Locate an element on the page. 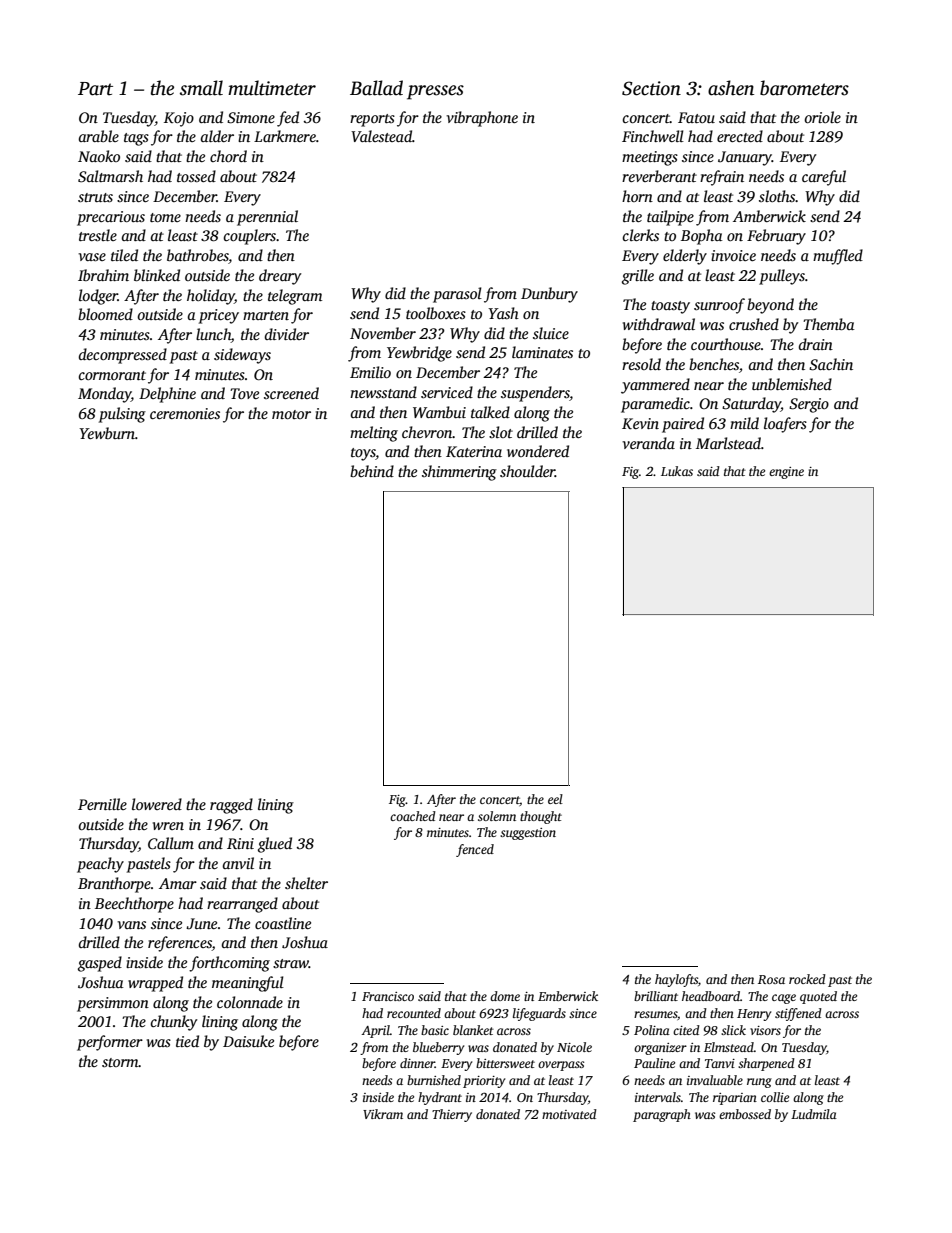  coached is located at coordinates (413, 816).
